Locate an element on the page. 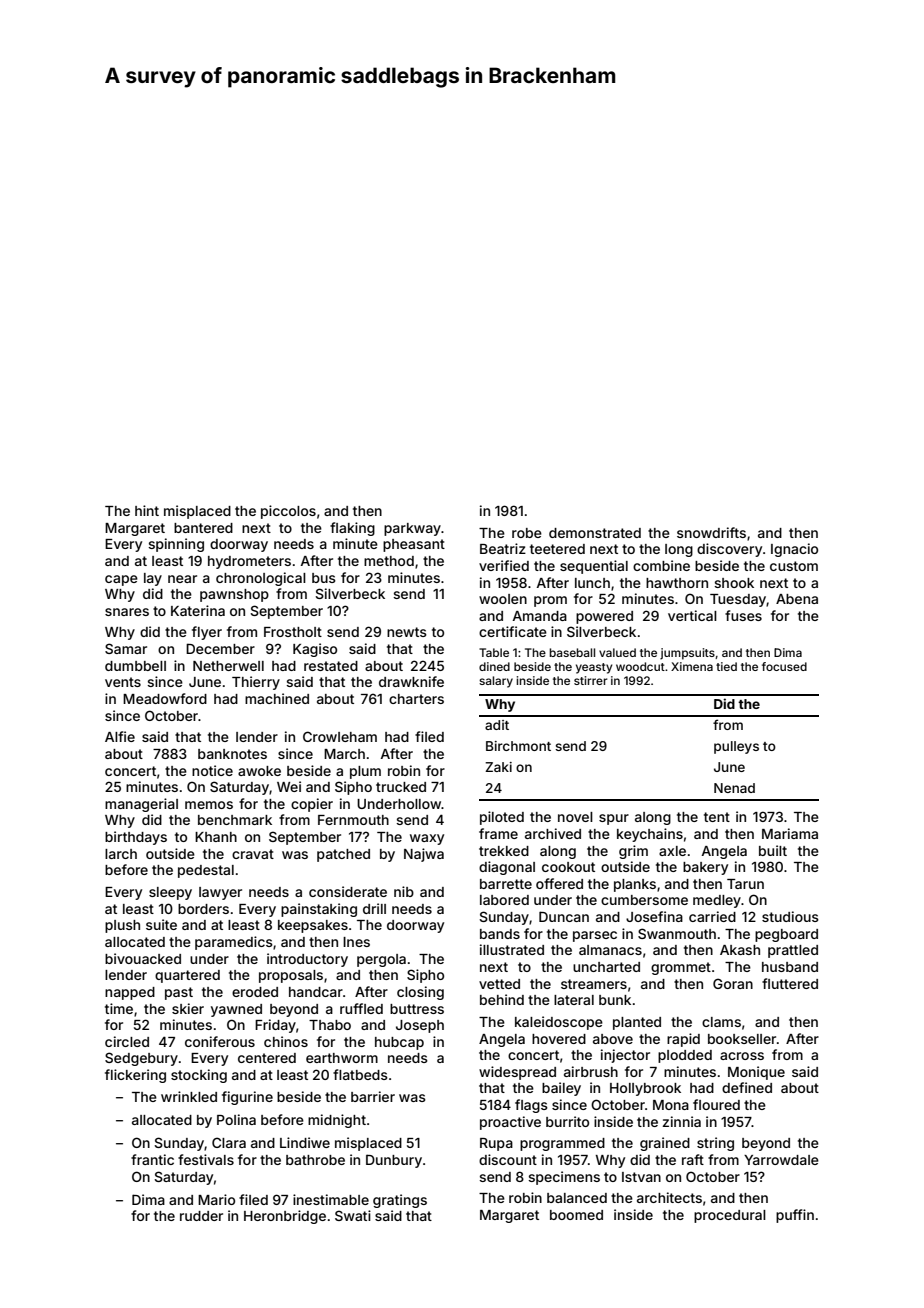  newts is located at coordinates (407, 632).
